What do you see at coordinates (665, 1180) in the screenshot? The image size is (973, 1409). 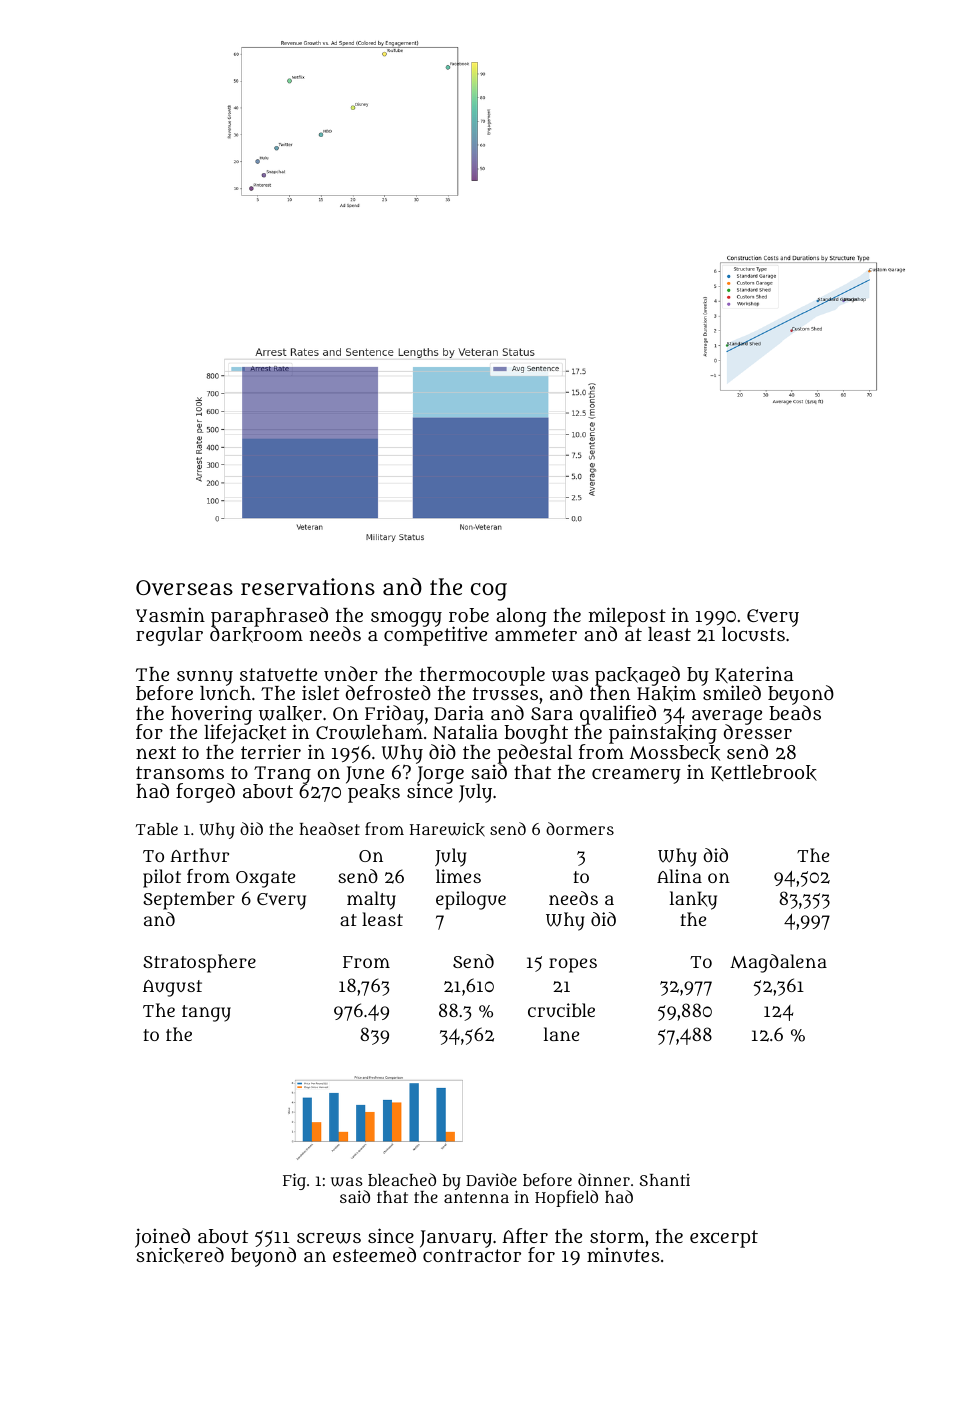 I see `Shanti` at bounding box center [665, 1180].
